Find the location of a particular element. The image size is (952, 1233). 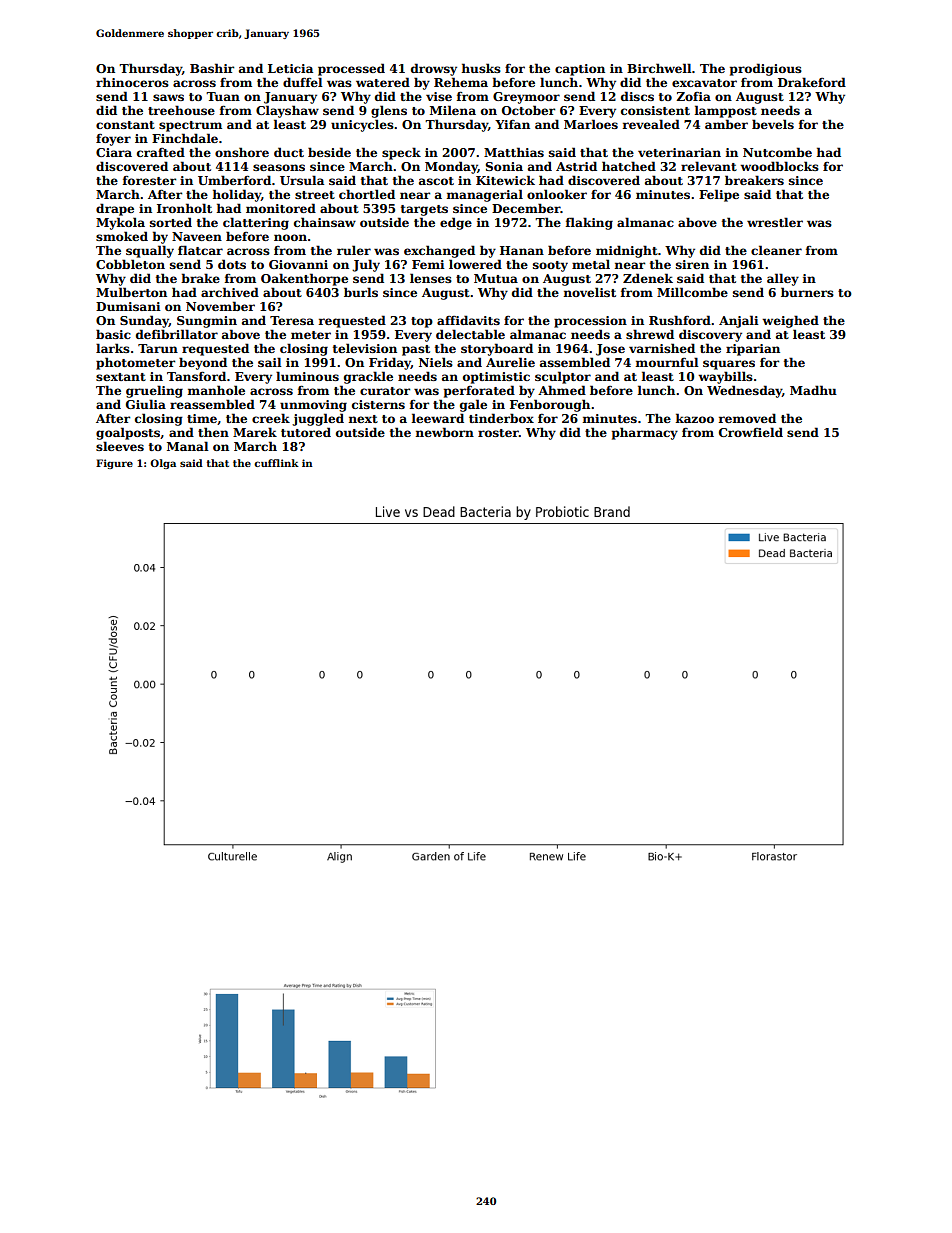

Bashir is located at coordinates (212, 68).
